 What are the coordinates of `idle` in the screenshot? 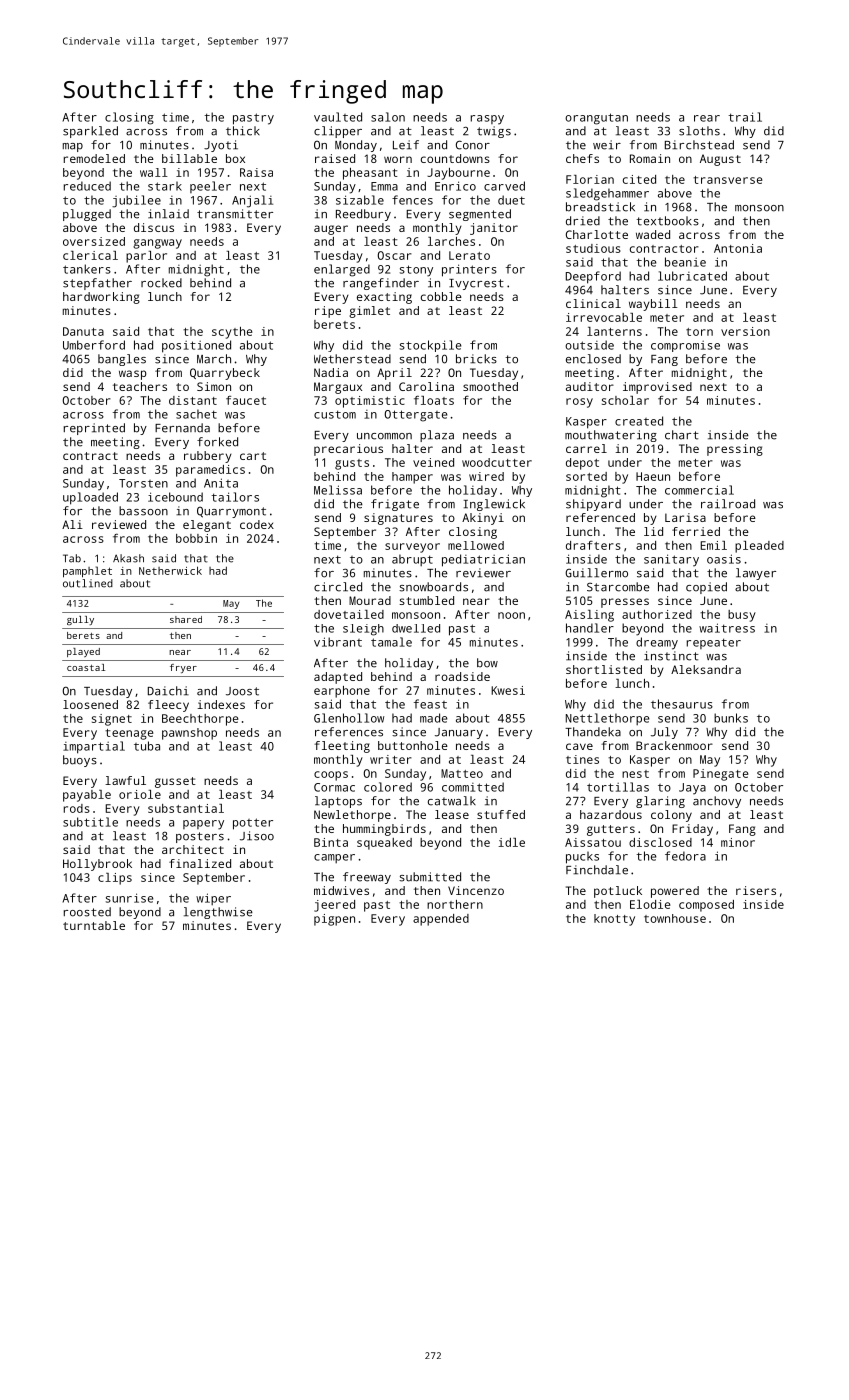 It's located at (511, 842).
